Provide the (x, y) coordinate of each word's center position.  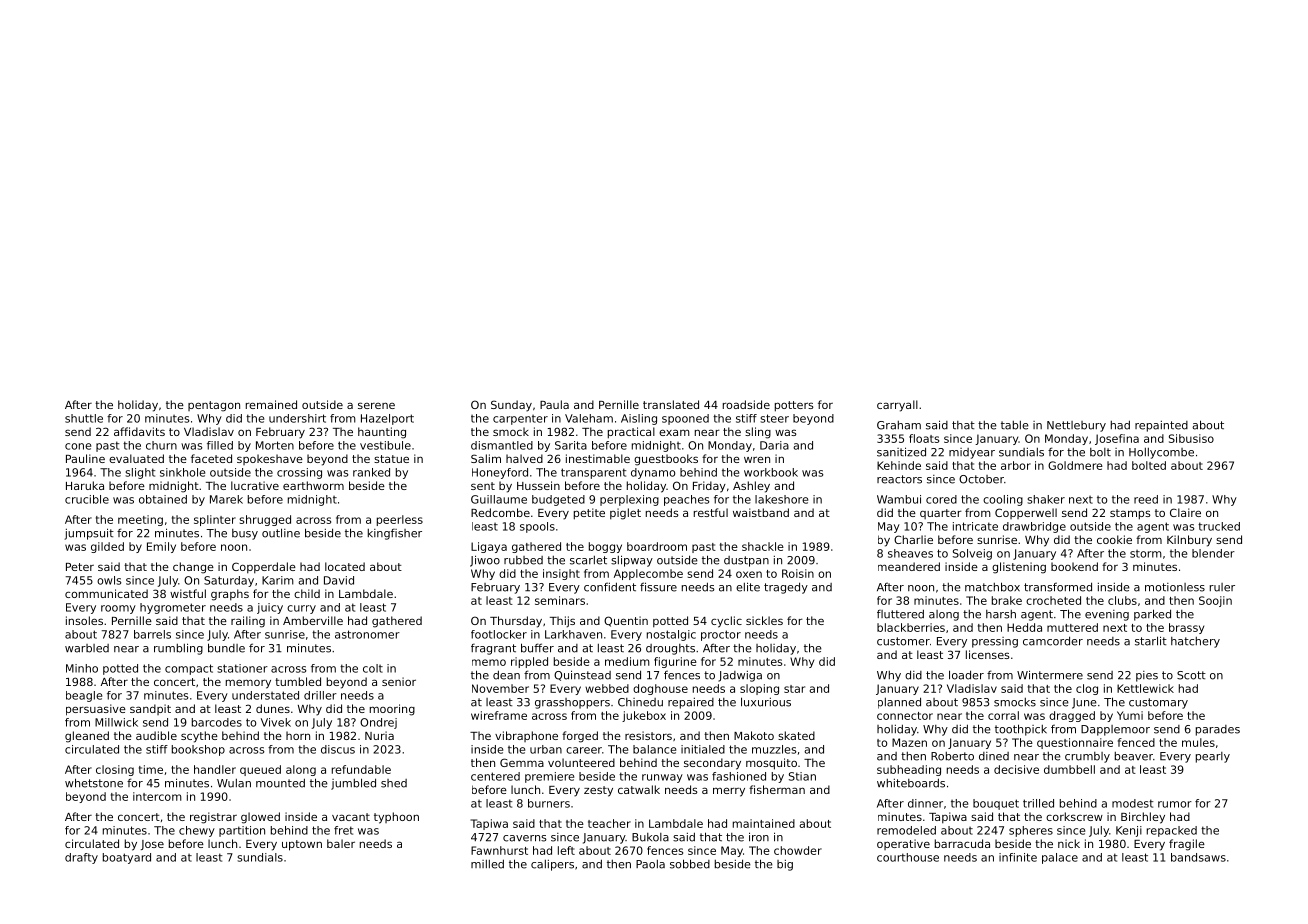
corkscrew (1074, 816)
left (566, 850)
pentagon (214, 406)
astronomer (367, 634)
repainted (1161, 426)
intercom (157, 796)
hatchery (1195, 642)
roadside (746, 404)
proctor (721, 635)
